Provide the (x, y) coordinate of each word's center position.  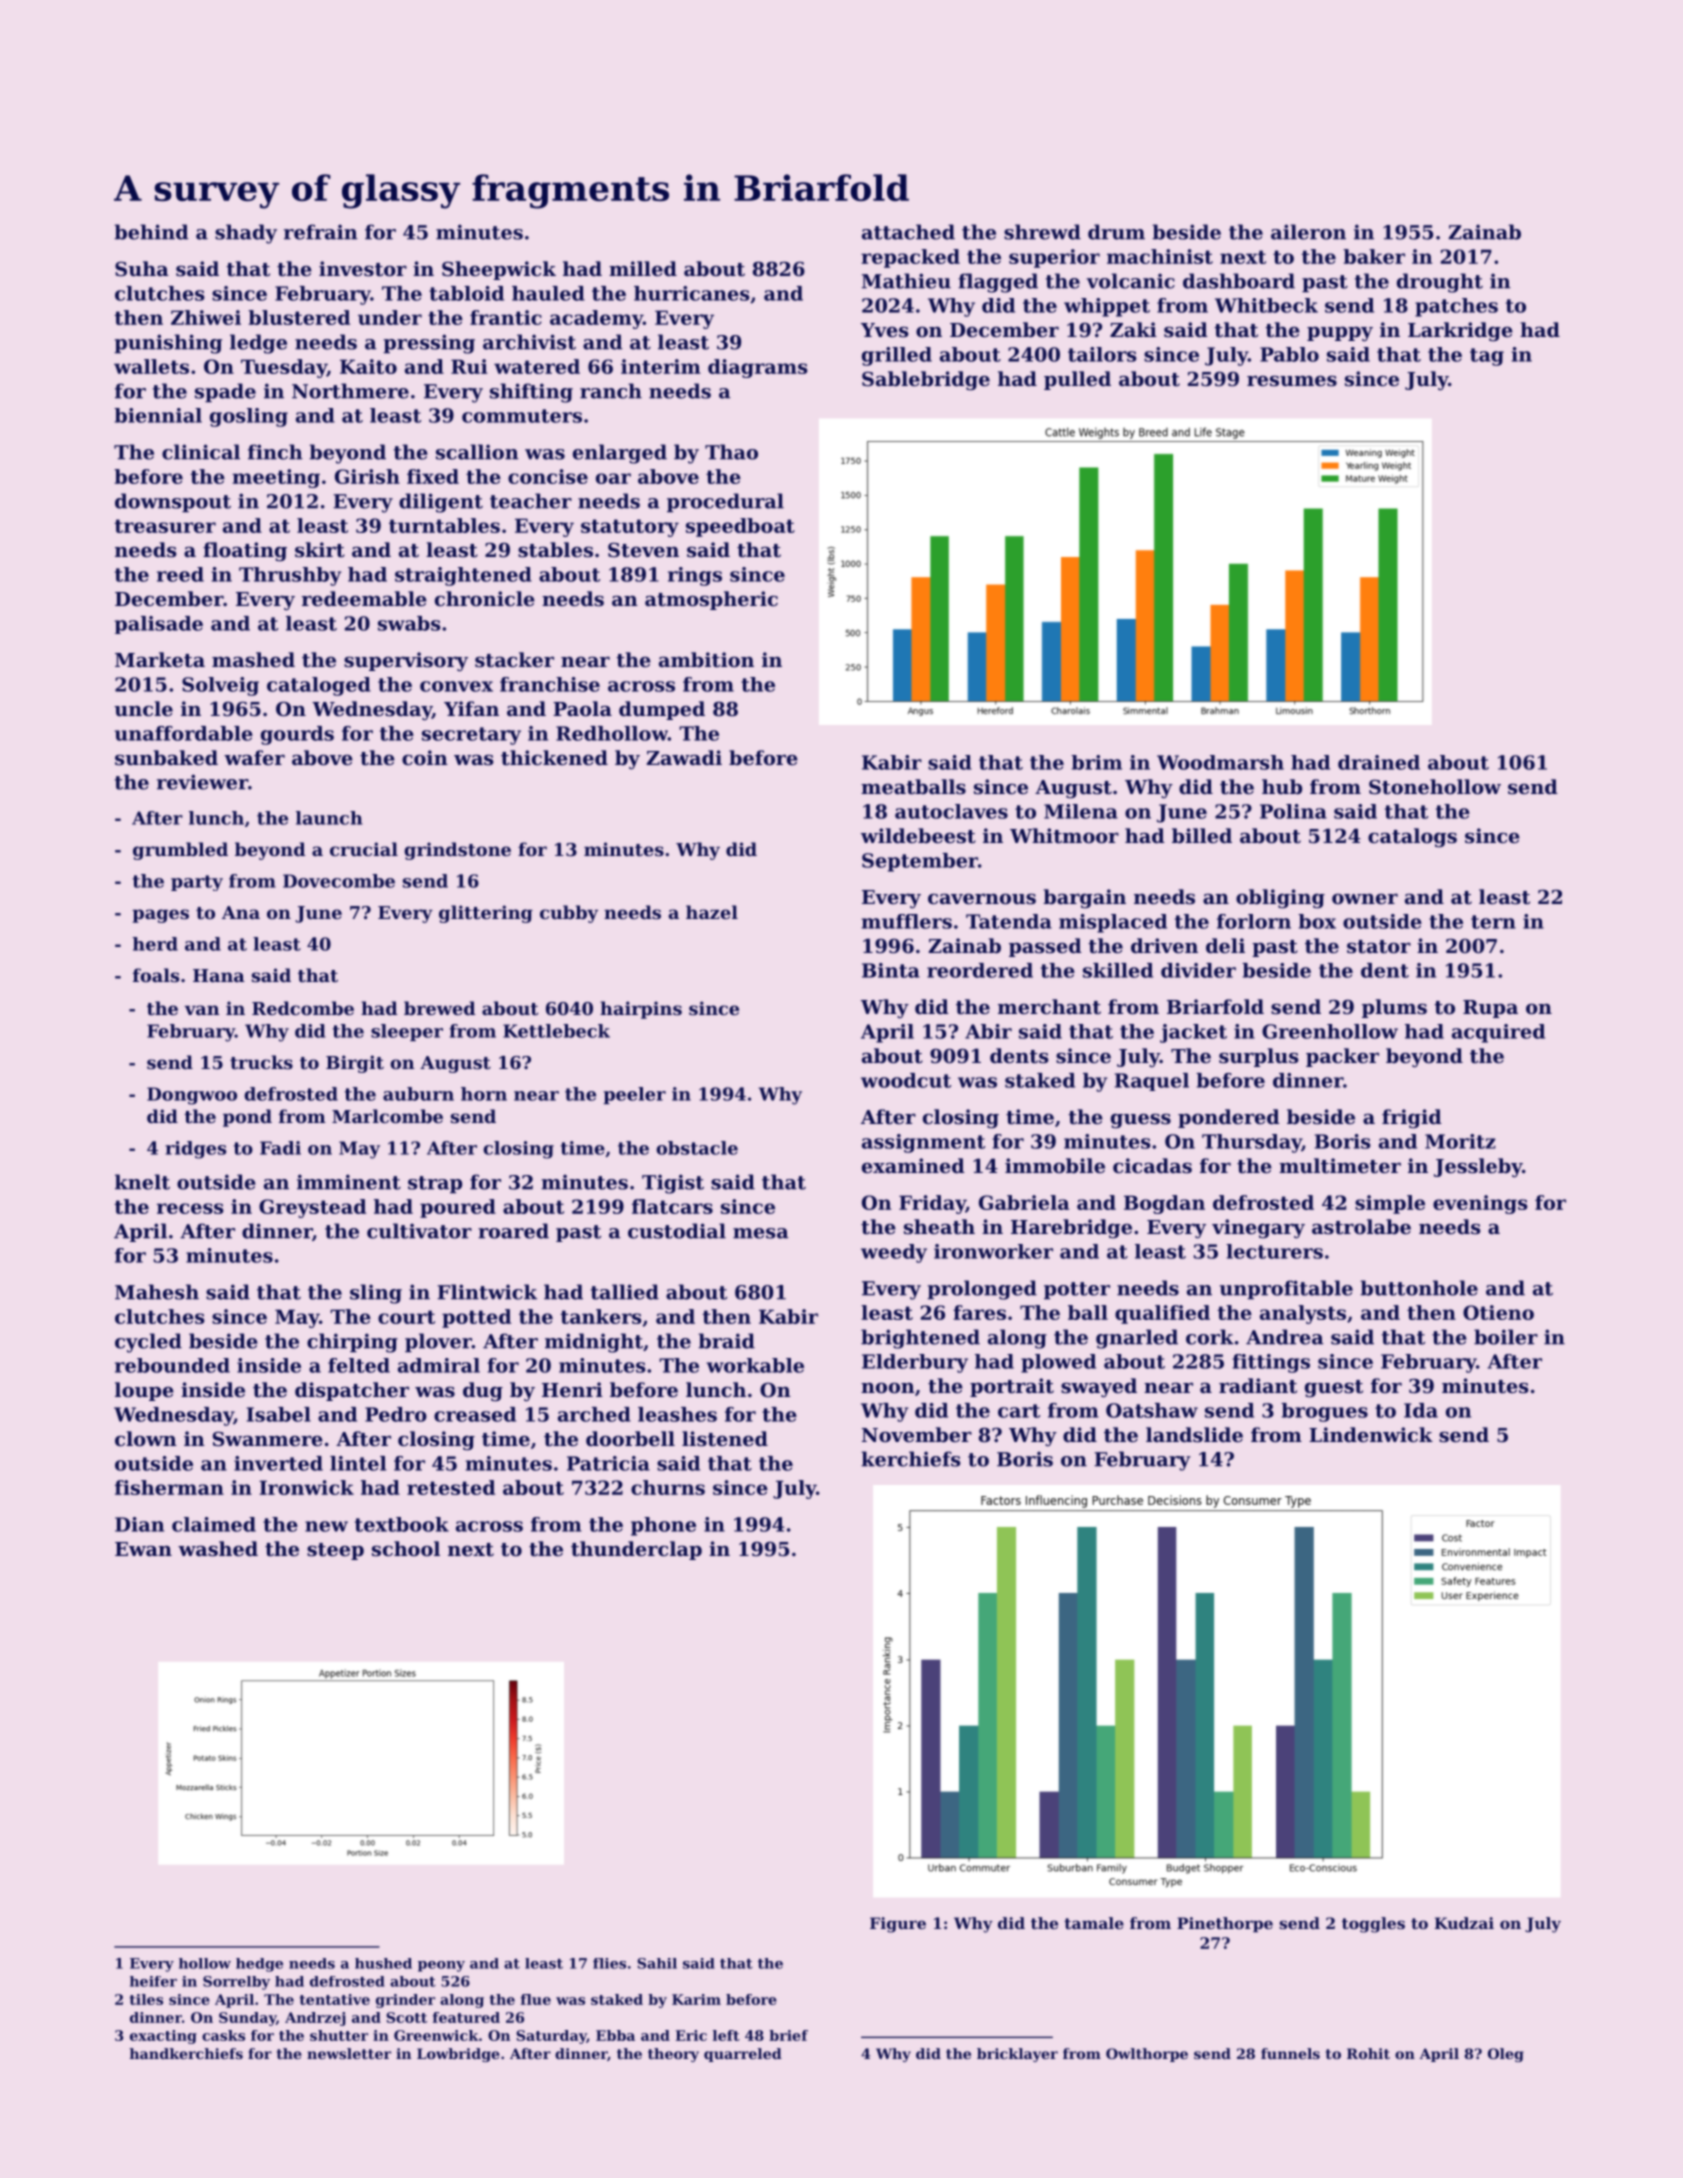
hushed (383, 1963)
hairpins (641, 1010)
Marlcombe (387, 1116)
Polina (1293, 811)
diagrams (758, 368)
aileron (1308, 232)
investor (363, 269)
